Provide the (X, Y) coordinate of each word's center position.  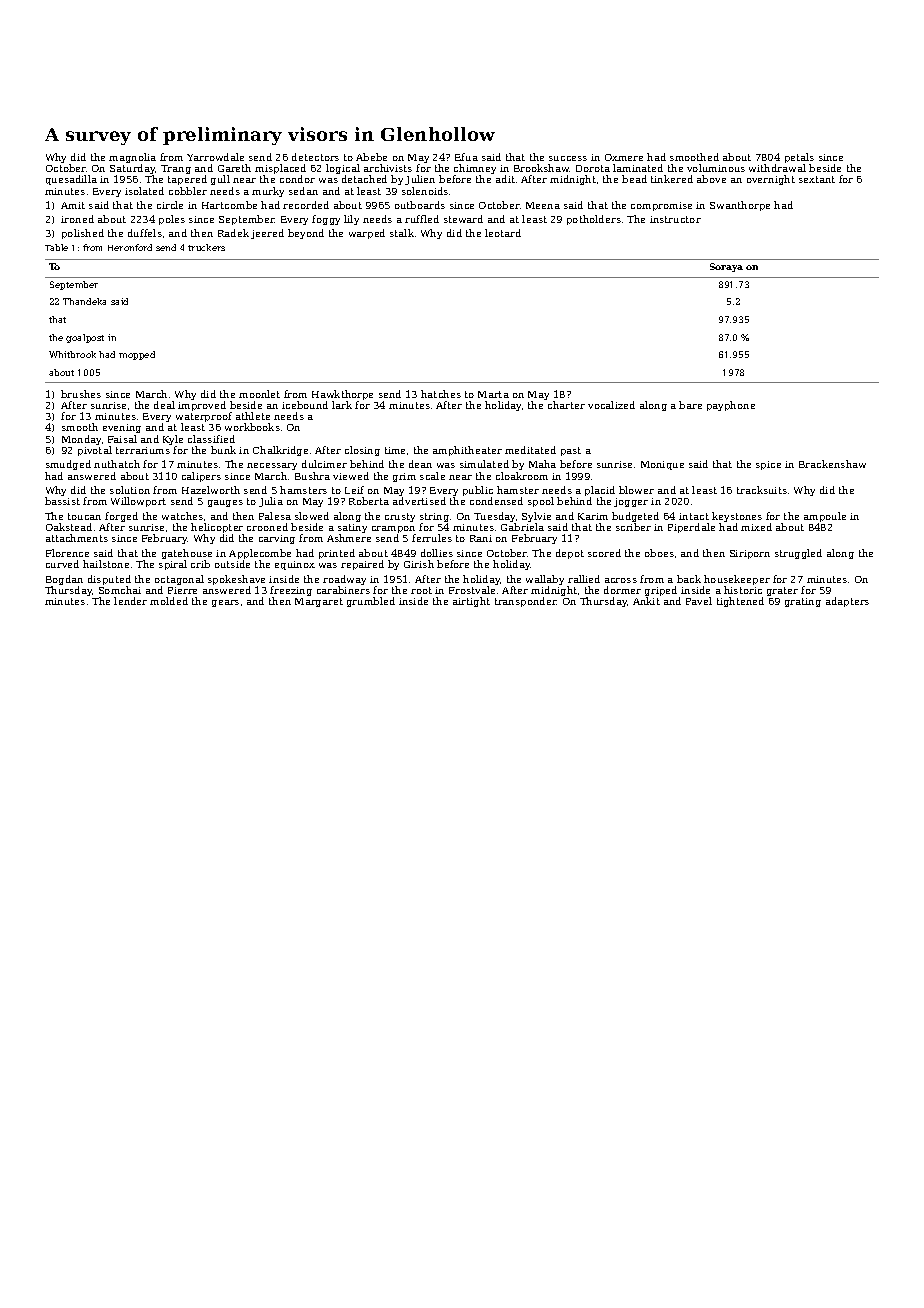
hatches (441, 394)
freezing (291, 591)
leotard (503, 233)
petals (799, 158)
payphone (731, 406)
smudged (68, 465)
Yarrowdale (215, 157)
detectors (315, 157)
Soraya (726, 267)
